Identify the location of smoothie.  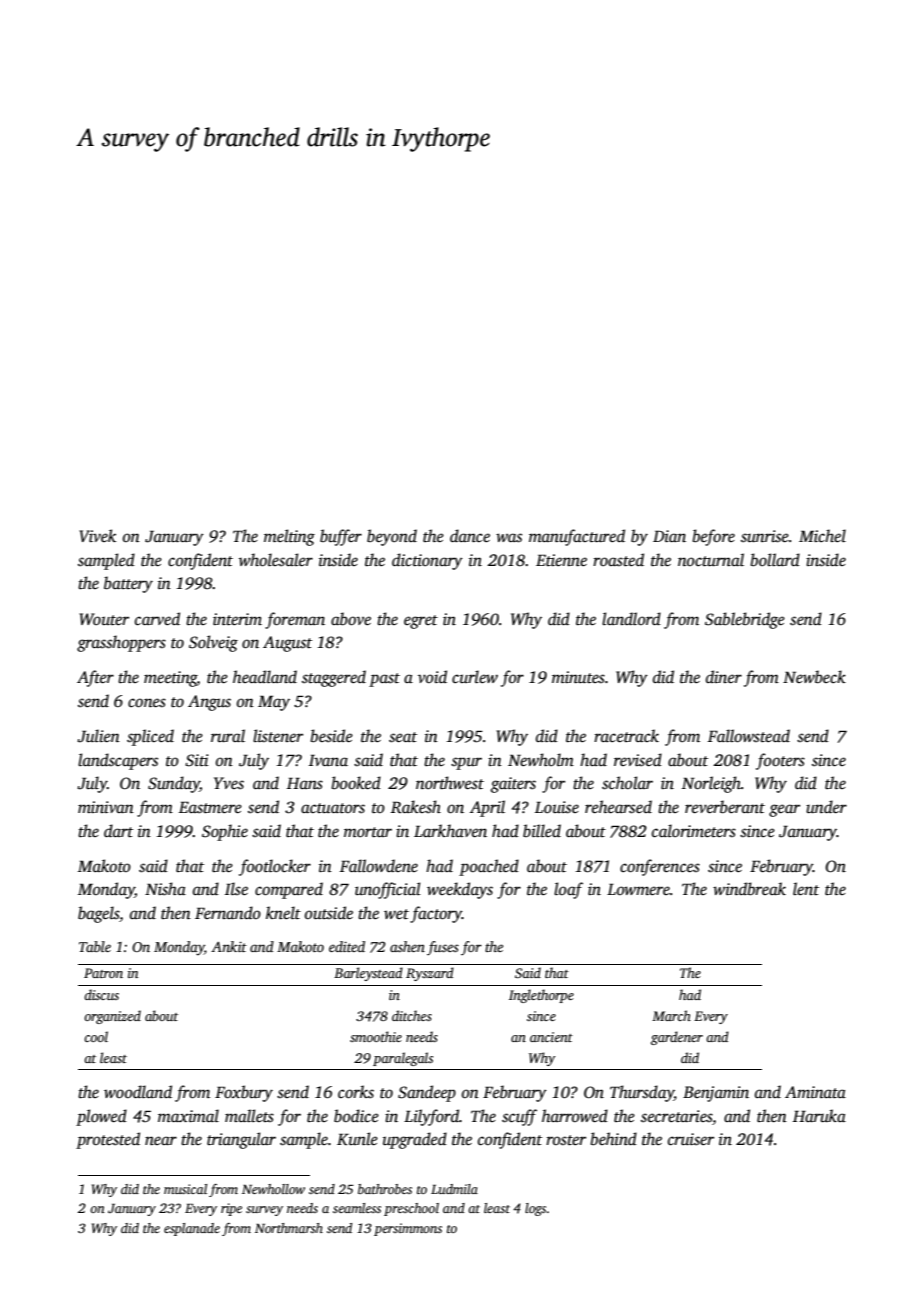
(376, 1036).
